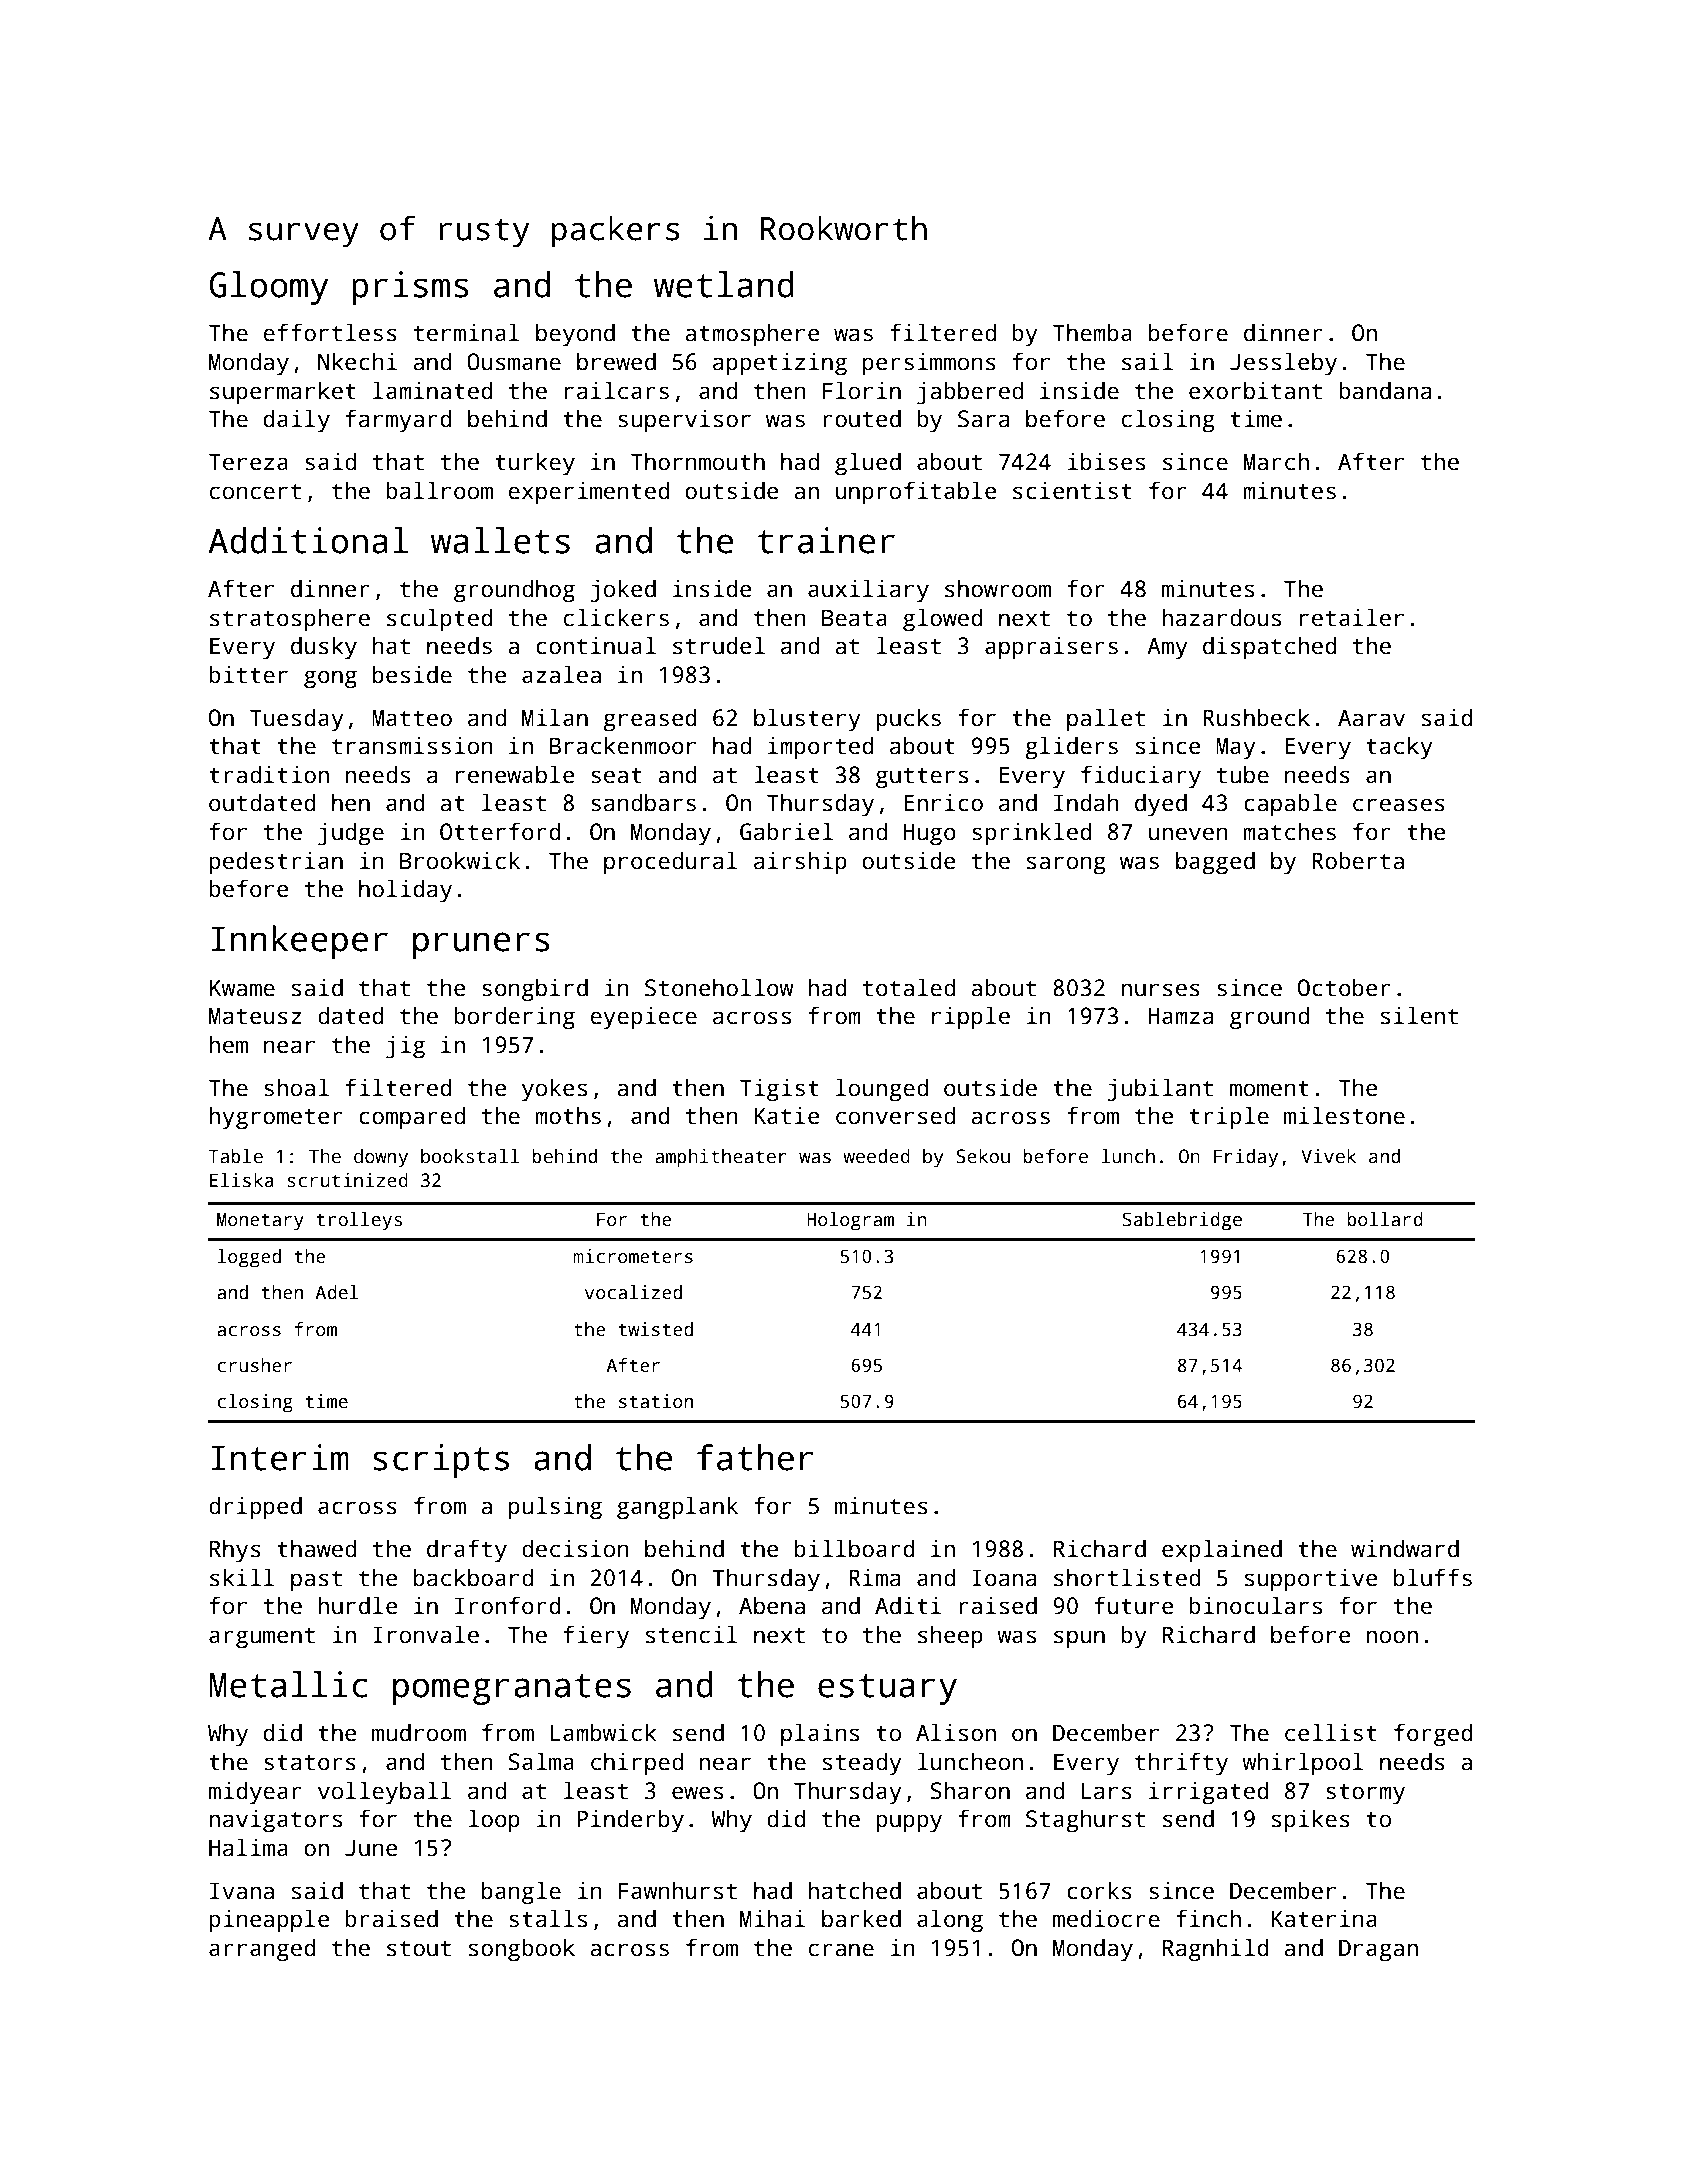 The image size is (1683, 2178). Describe the element at coordinates (841, 1950) in the document. I see `crane` at that location.
